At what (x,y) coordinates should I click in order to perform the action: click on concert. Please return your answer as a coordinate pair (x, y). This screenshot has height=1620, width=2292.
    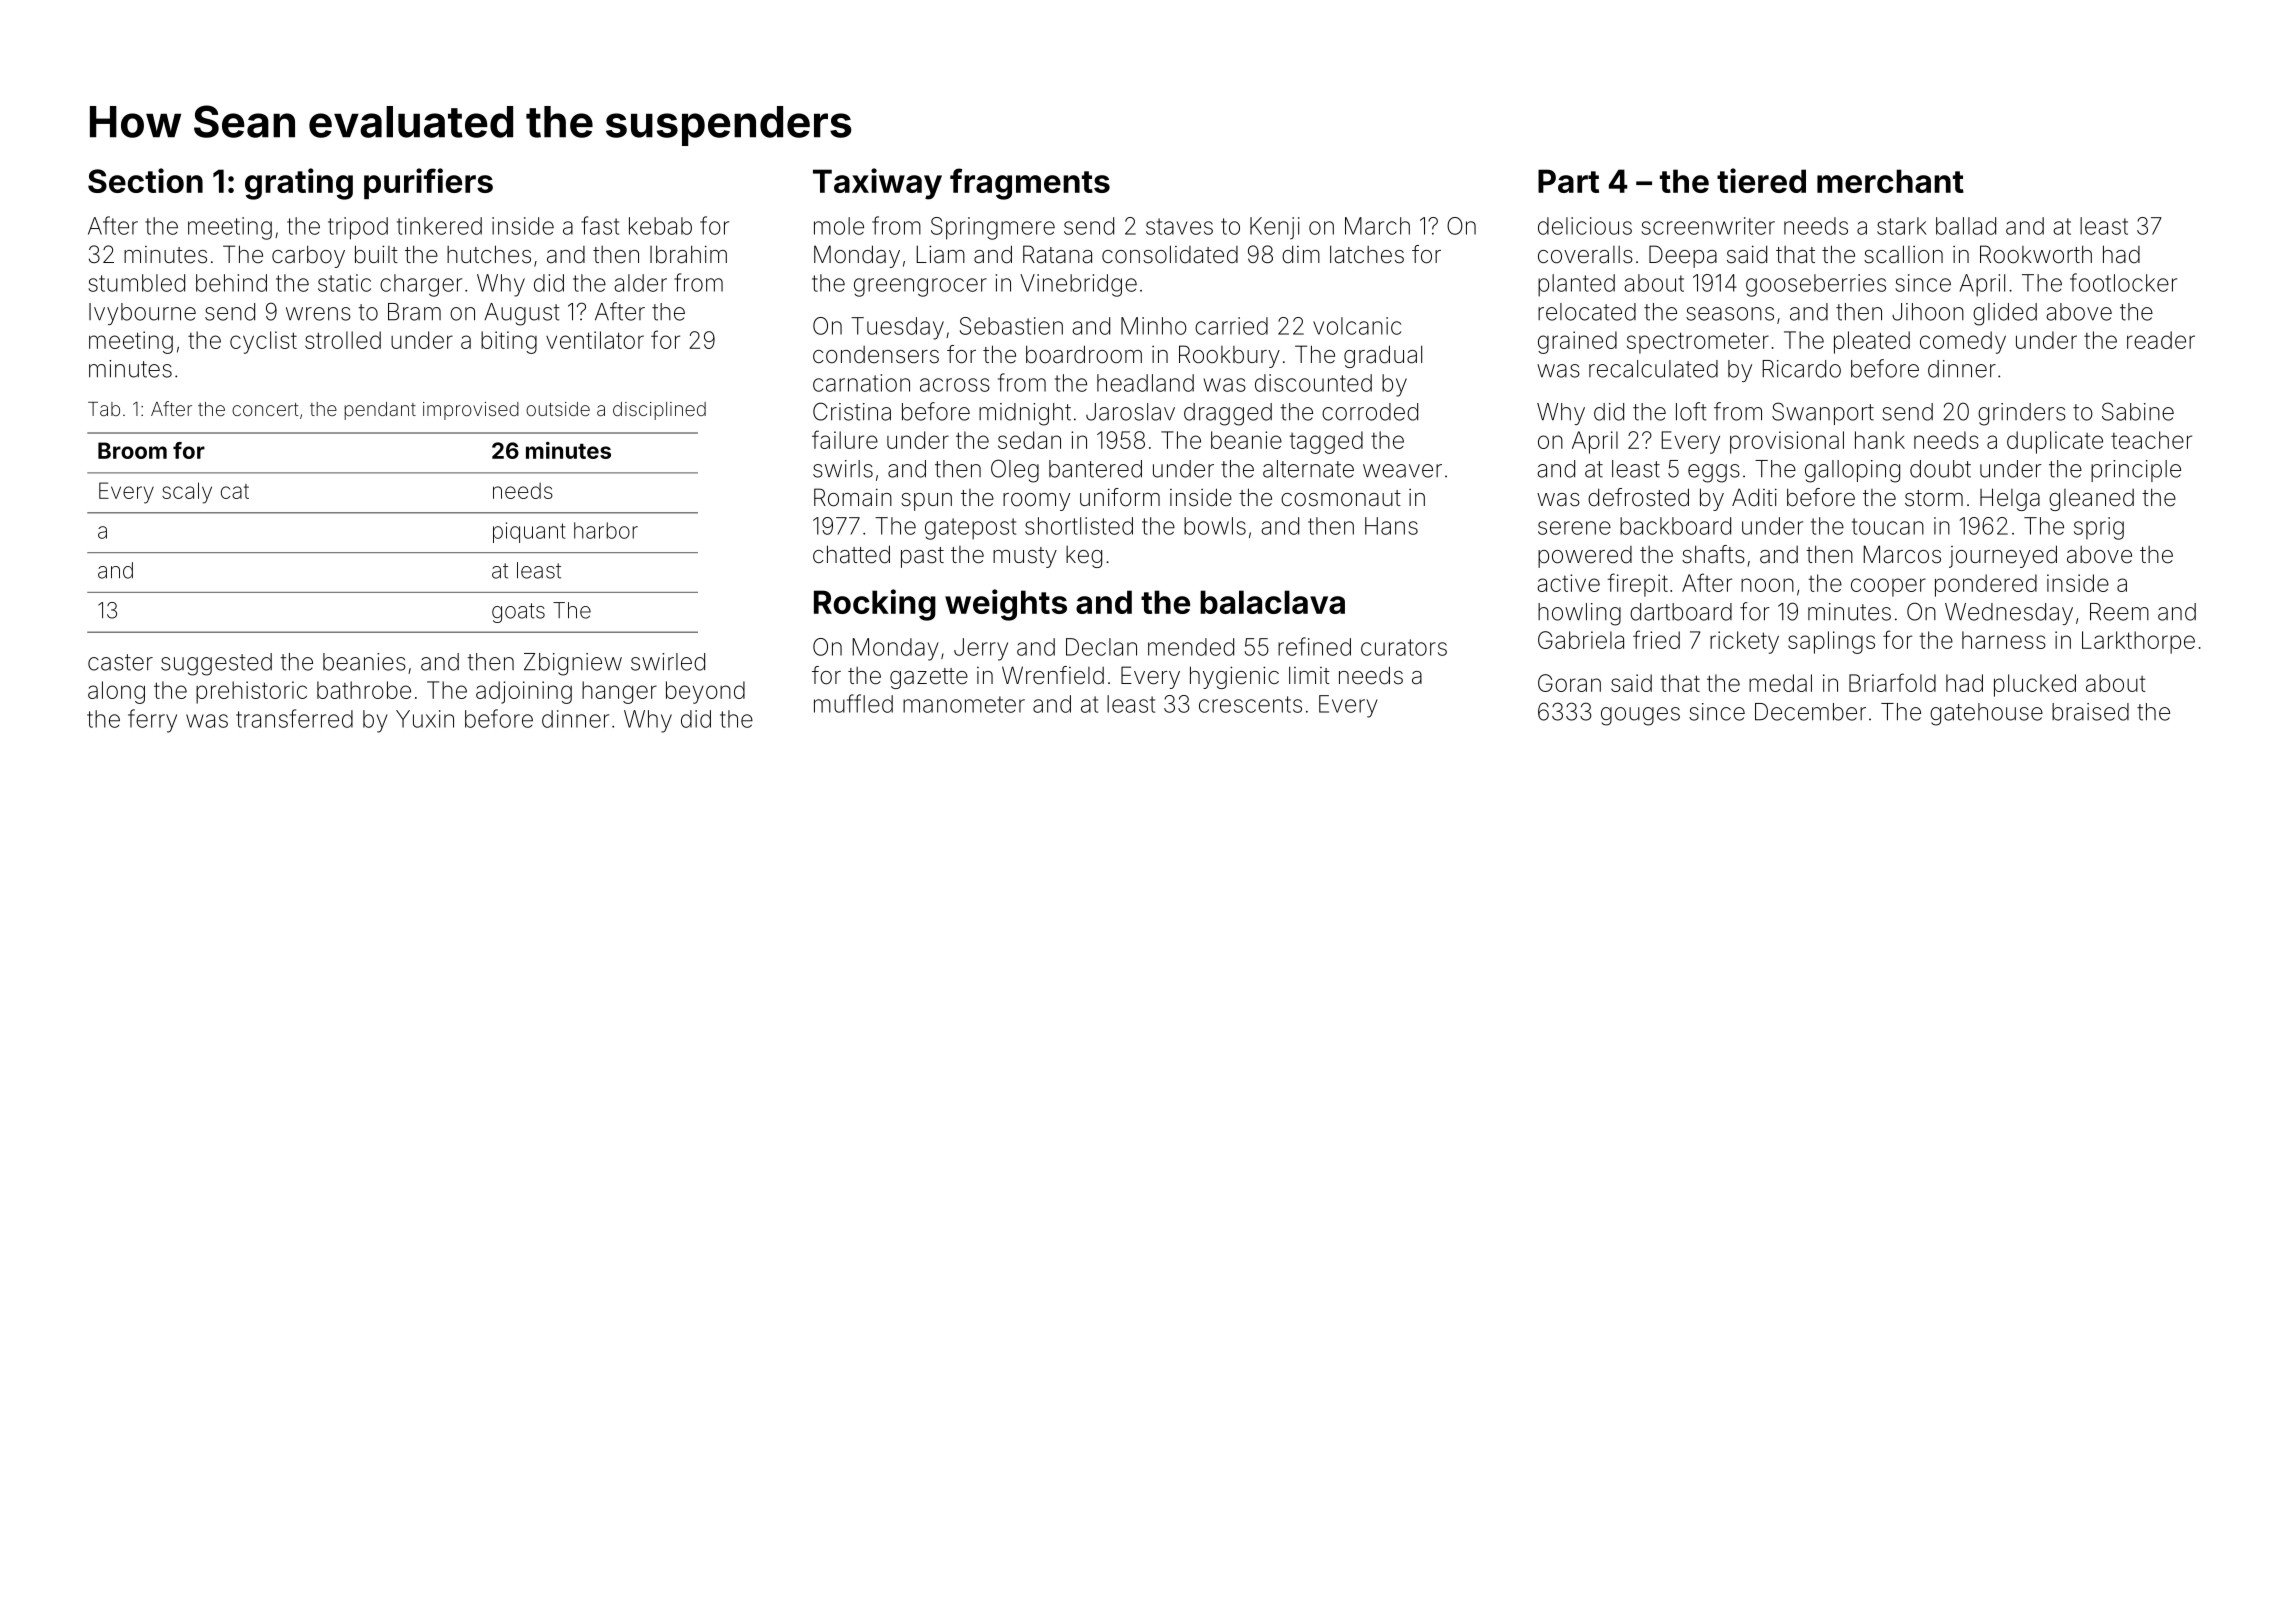
    Looking at the image, I should click on (265, 409).
